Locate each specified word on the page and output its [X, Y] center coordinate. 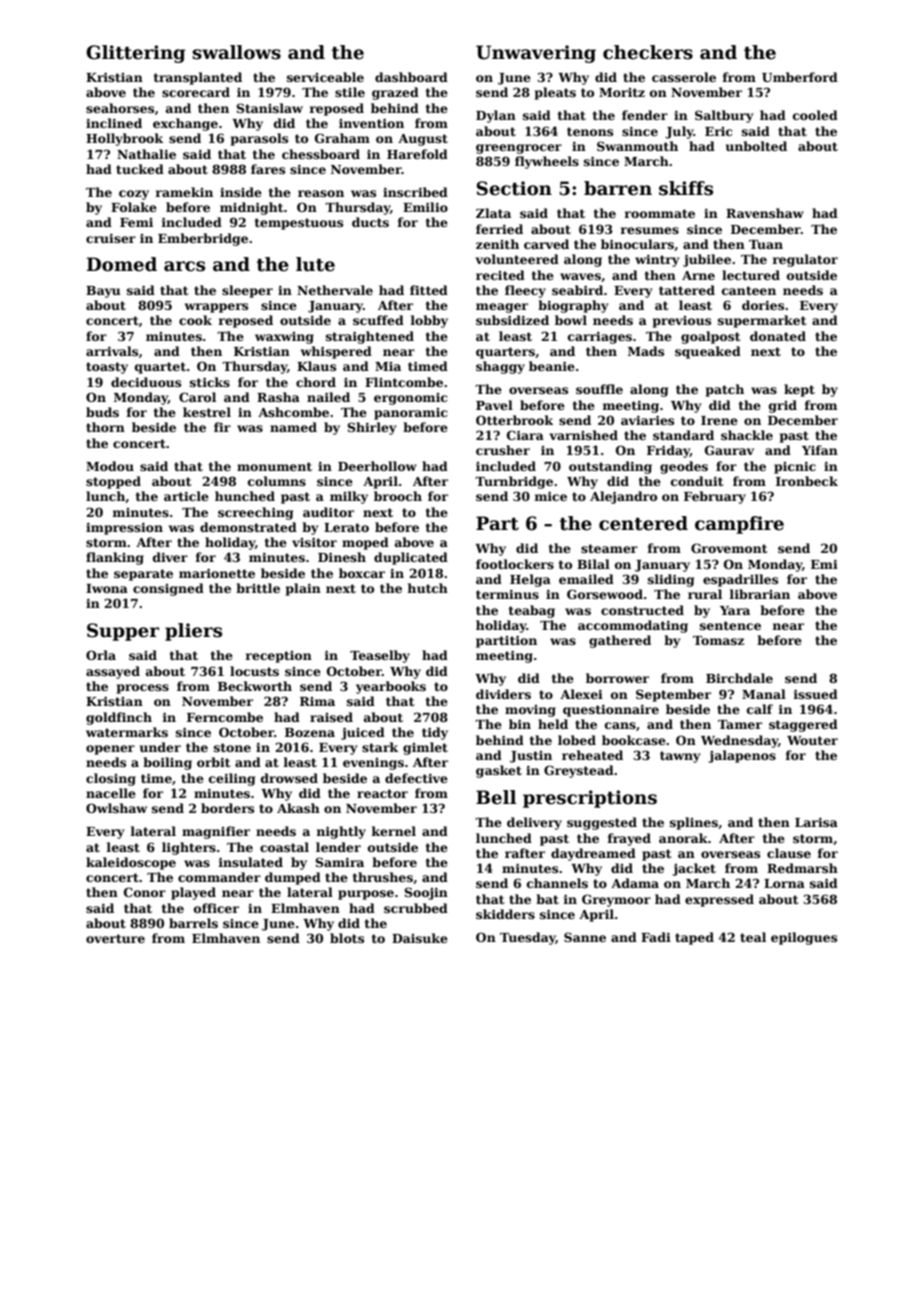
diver [170, 557]
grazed [395, 93]
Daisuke [420, 938]
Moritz [622, 92]
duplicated [411, 558]
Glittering [136, 54]
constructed [642, 610]
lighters [189, 848]
